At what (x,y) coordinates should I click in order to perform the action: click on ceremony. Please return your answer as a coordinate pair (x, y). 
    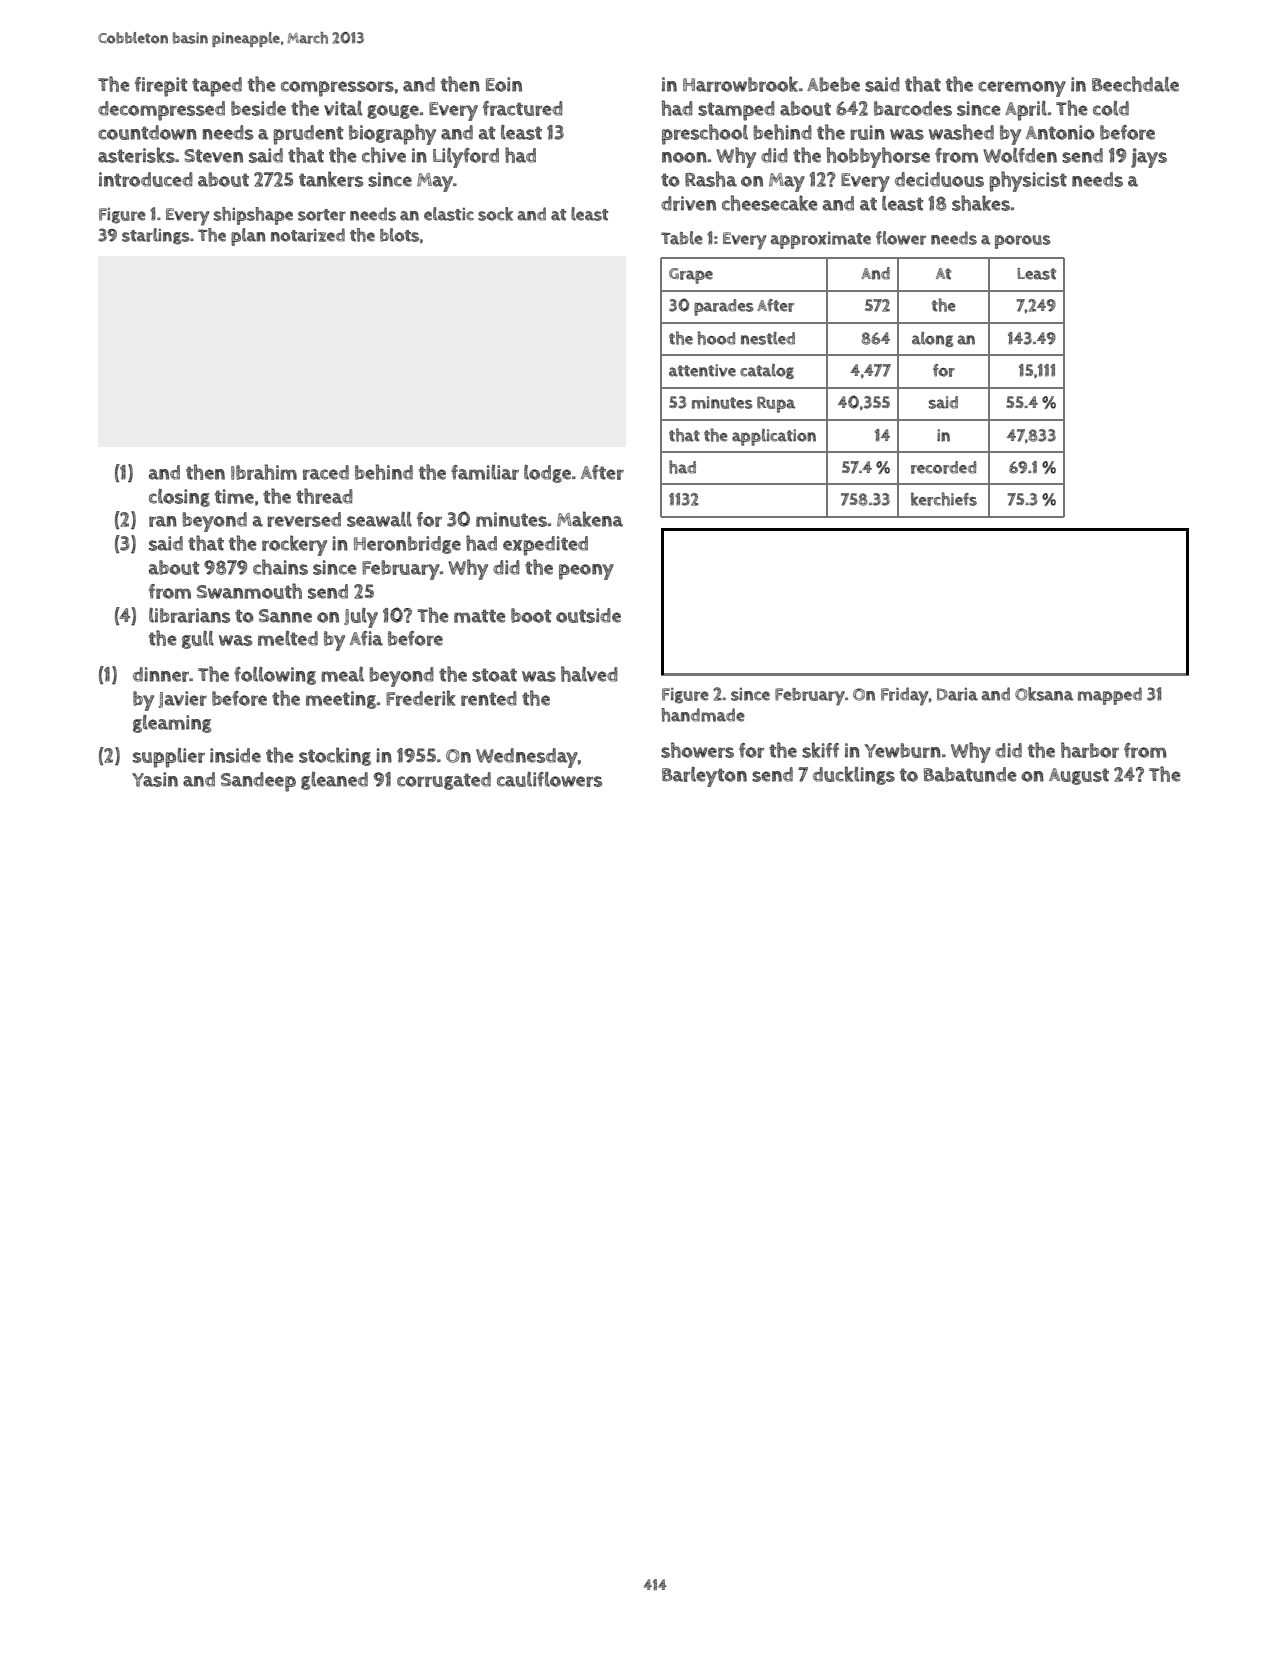
    Looking at the image, I should click on (1022, 89).
